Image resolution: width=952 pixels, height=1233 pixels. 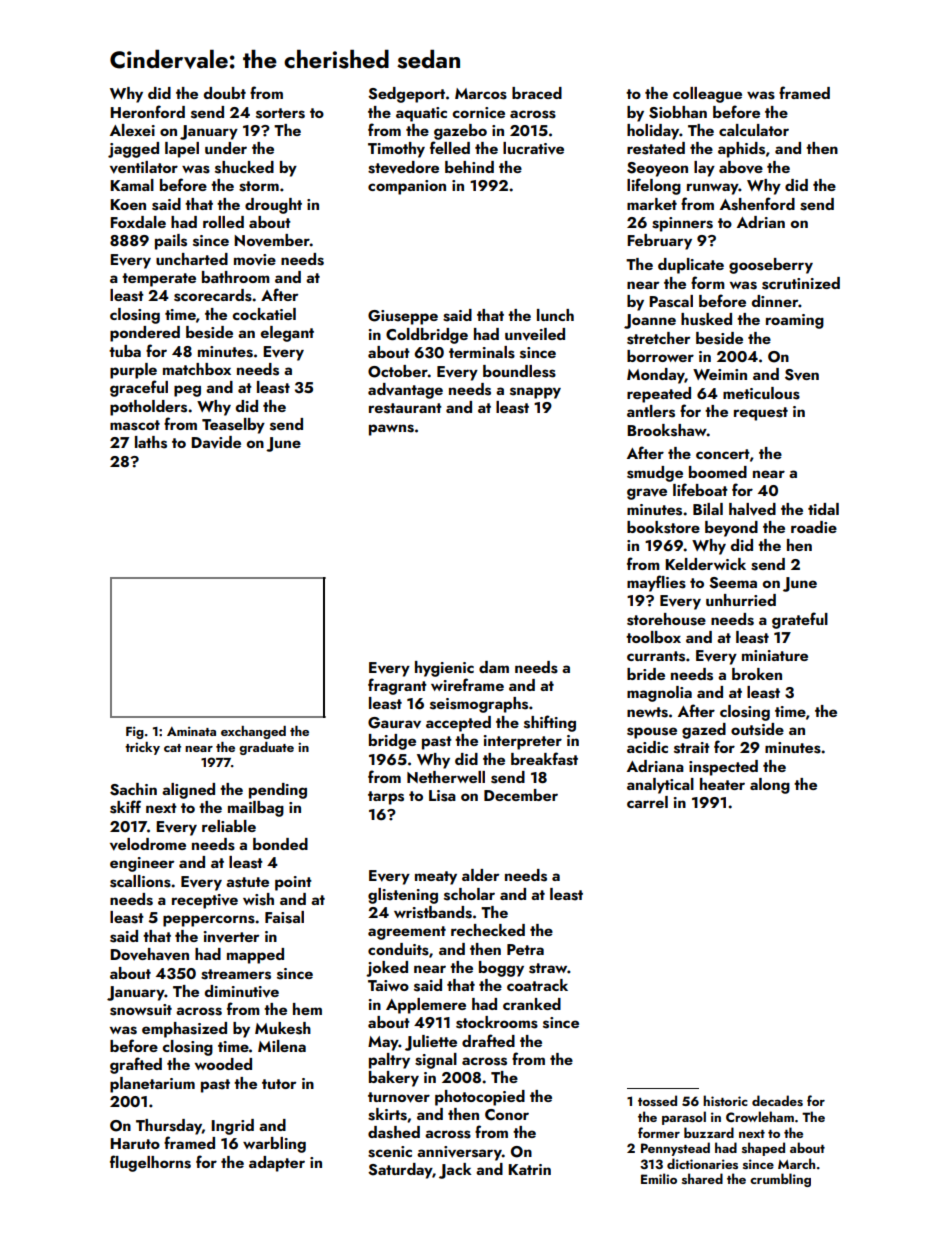 What do you see at coordinates (151, 442) in the screenshot?
I see `laths` at bounding box center [151, 442].
